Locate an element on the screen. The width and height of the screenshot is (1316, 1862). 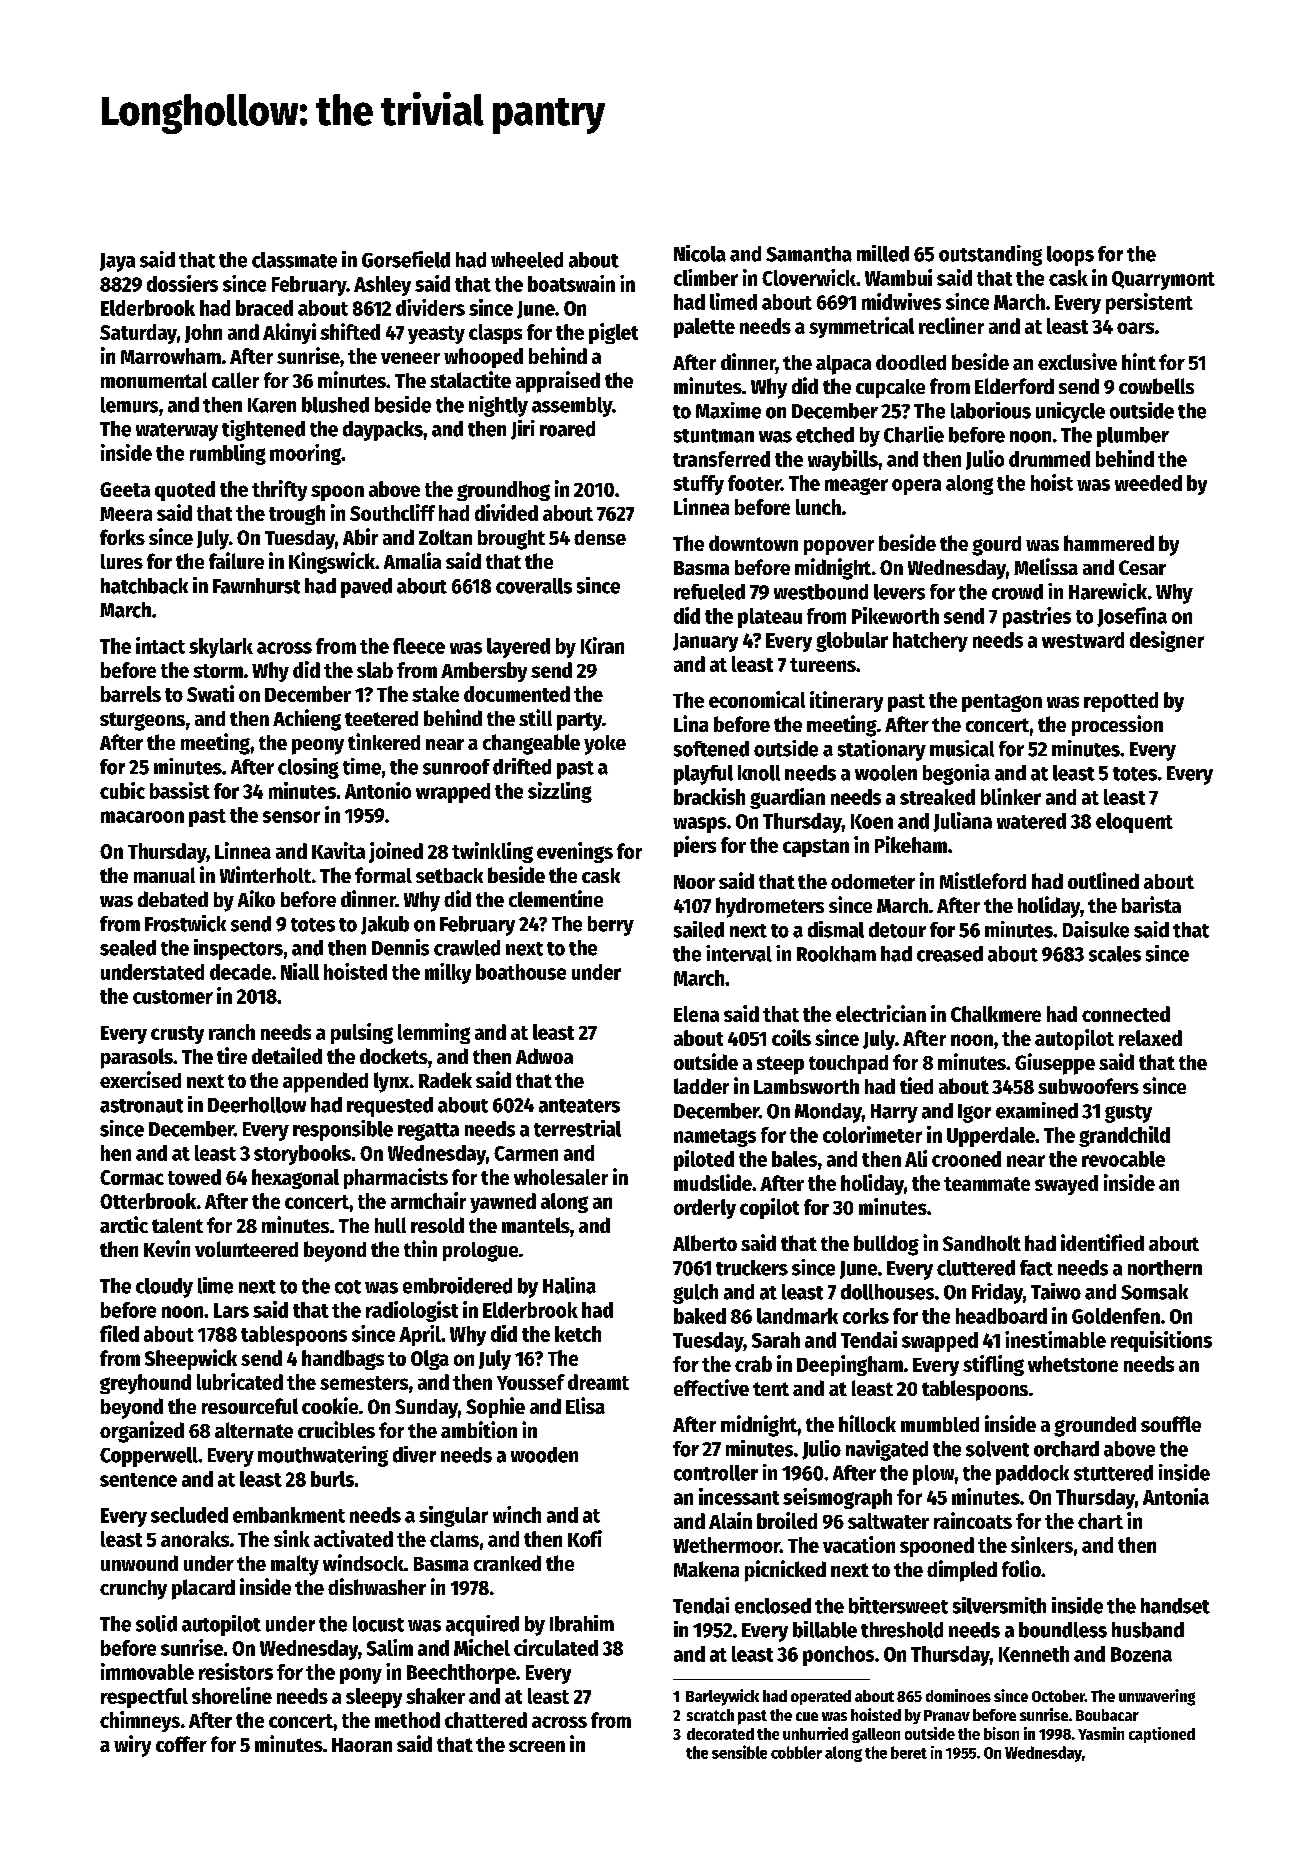
Daisuke is located at coordinates (1096, 929).
